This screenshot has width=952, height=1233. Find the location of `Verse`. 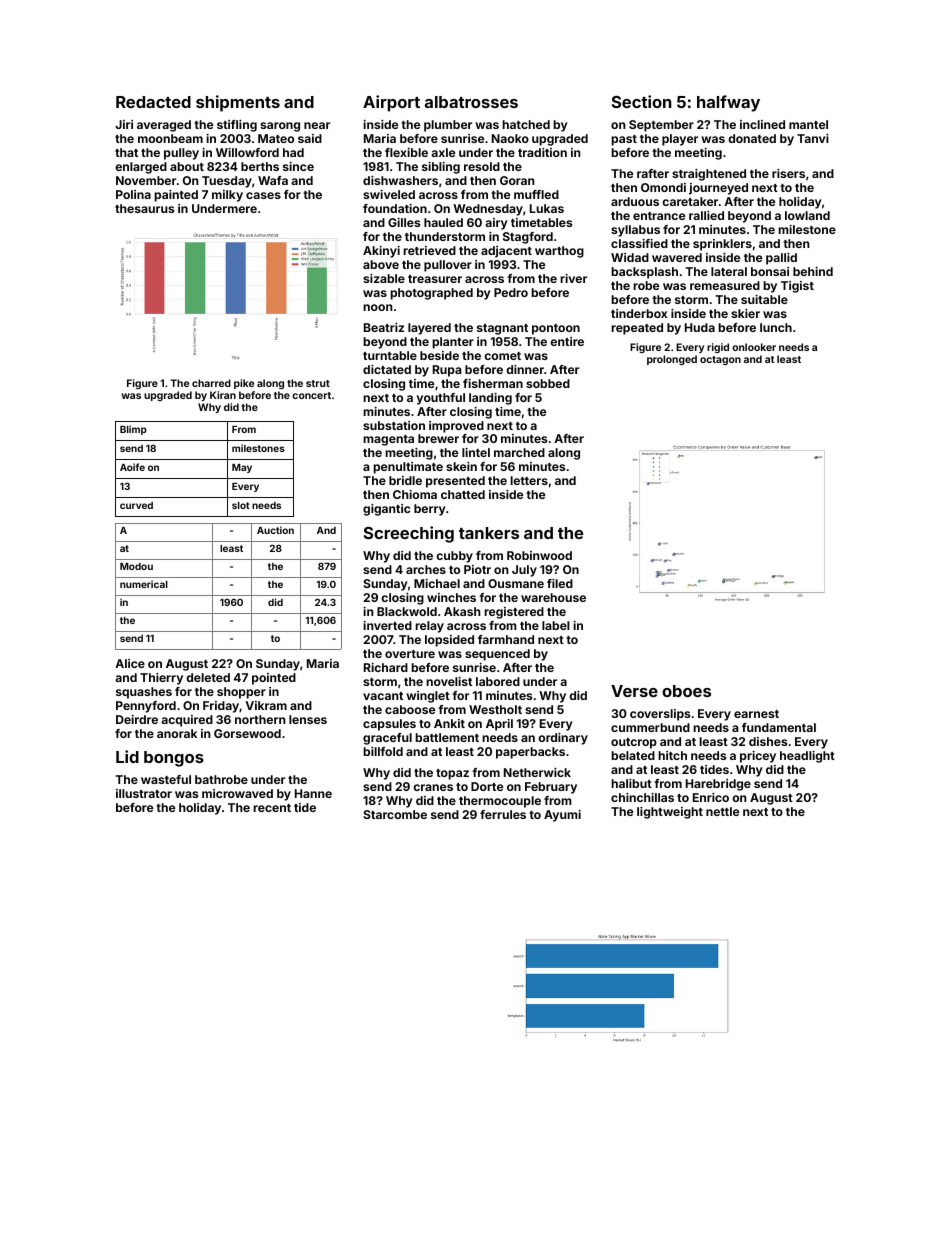

Verse is located at coordinates (634, 691).
